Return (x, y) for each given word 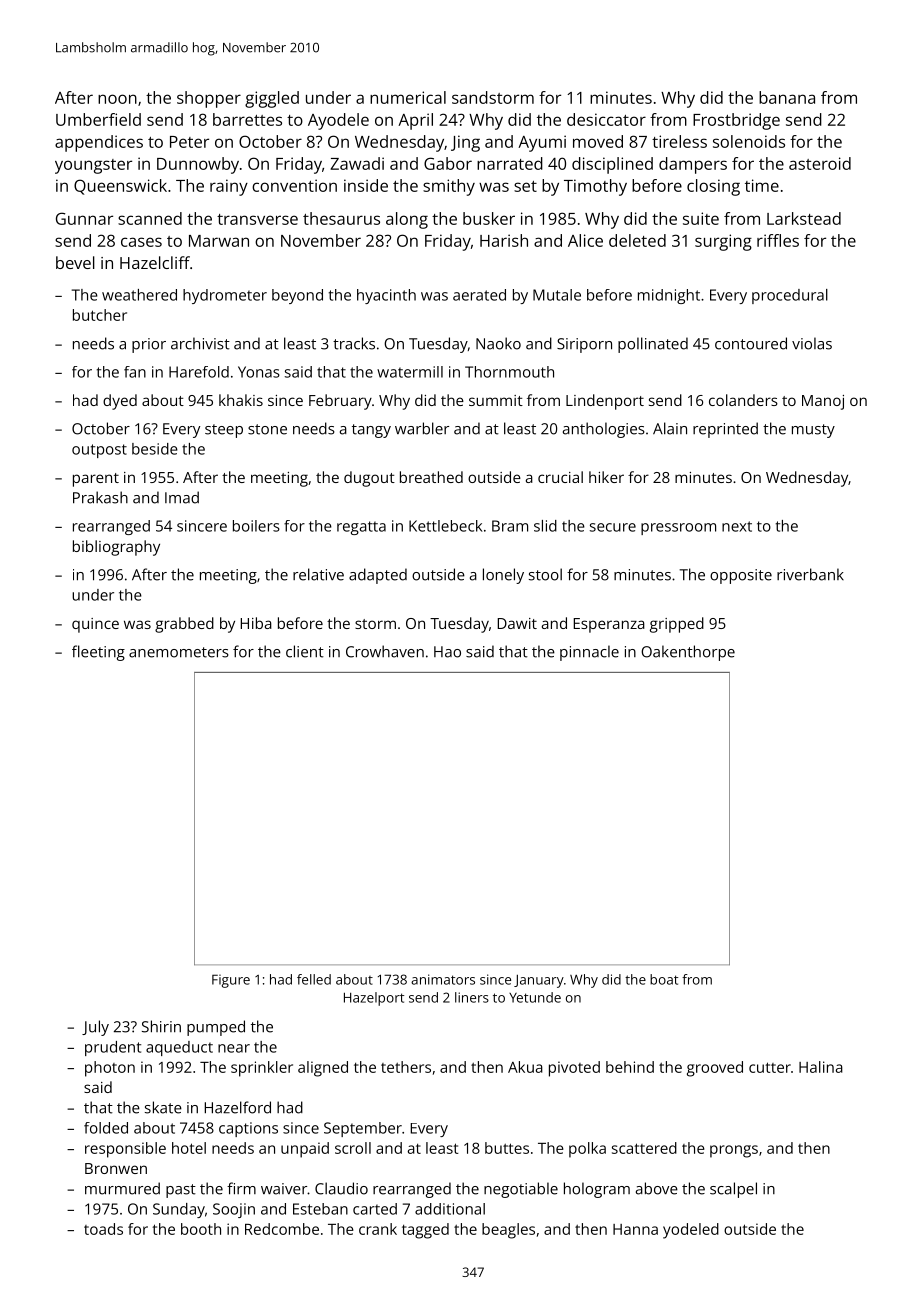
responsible (125, 1150)
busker (489, 218)
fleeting (98, 653)
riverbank (810, 574)
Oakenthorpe (688, 653)
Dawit (517, 623)
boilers (256, 526)
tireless (679, 141)
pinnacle (589, 653)
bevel (75, 262)
